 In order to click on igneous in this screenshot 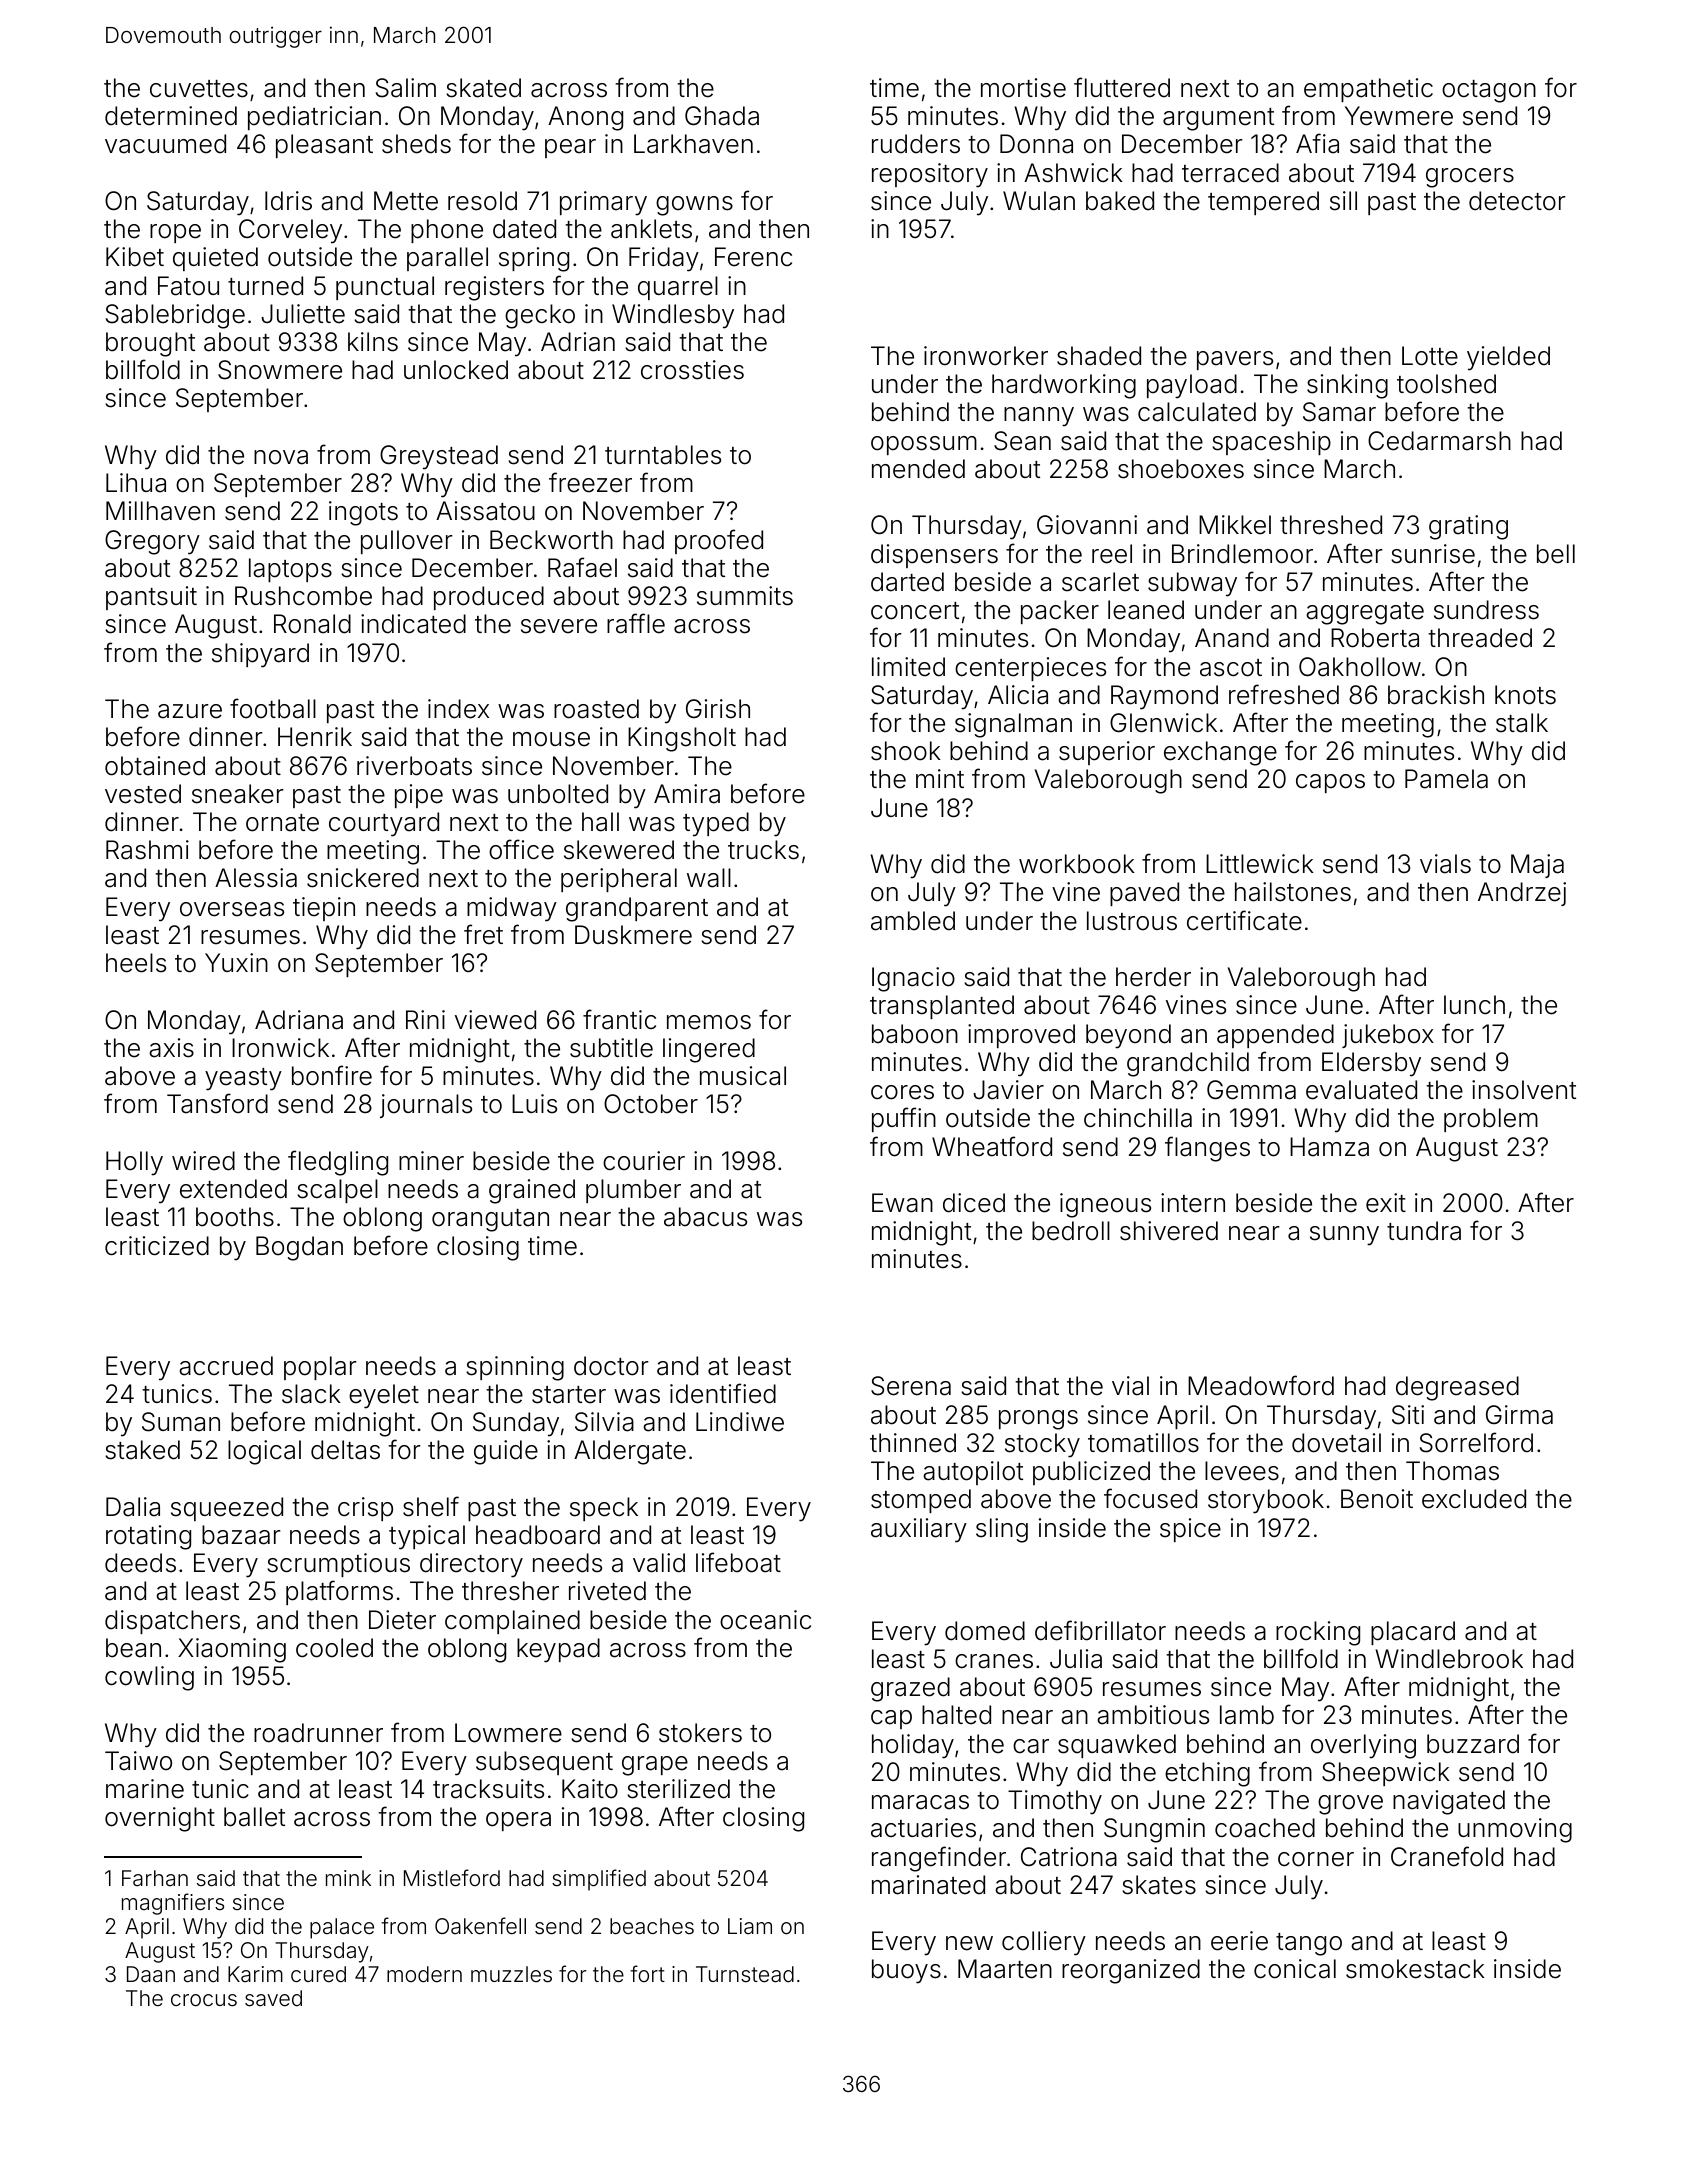, I will do `click(1105, 1205)`.
